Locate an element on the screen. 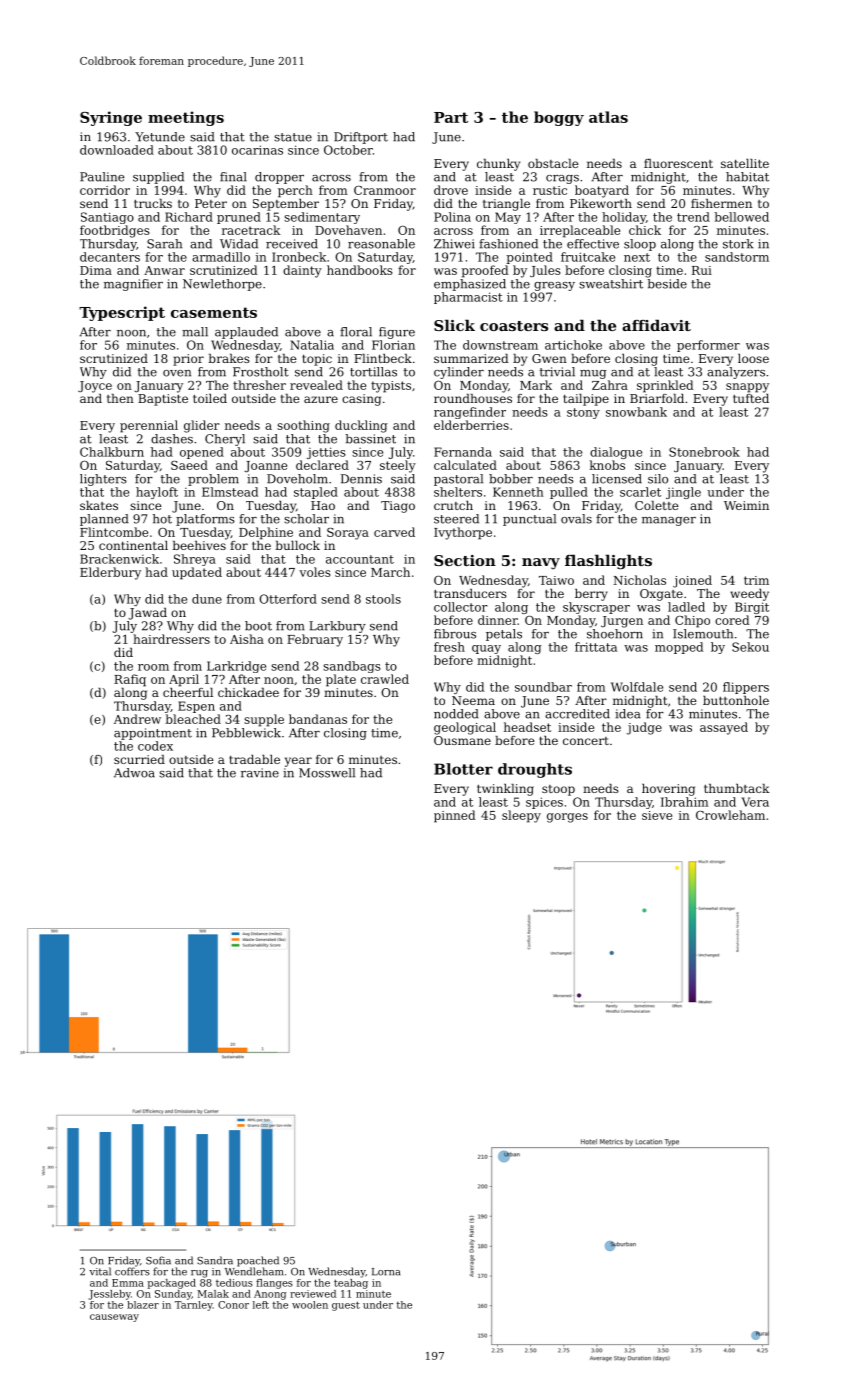 This screenshot has height=1400, width=849. vital is located at coordinates (100, 1271).
